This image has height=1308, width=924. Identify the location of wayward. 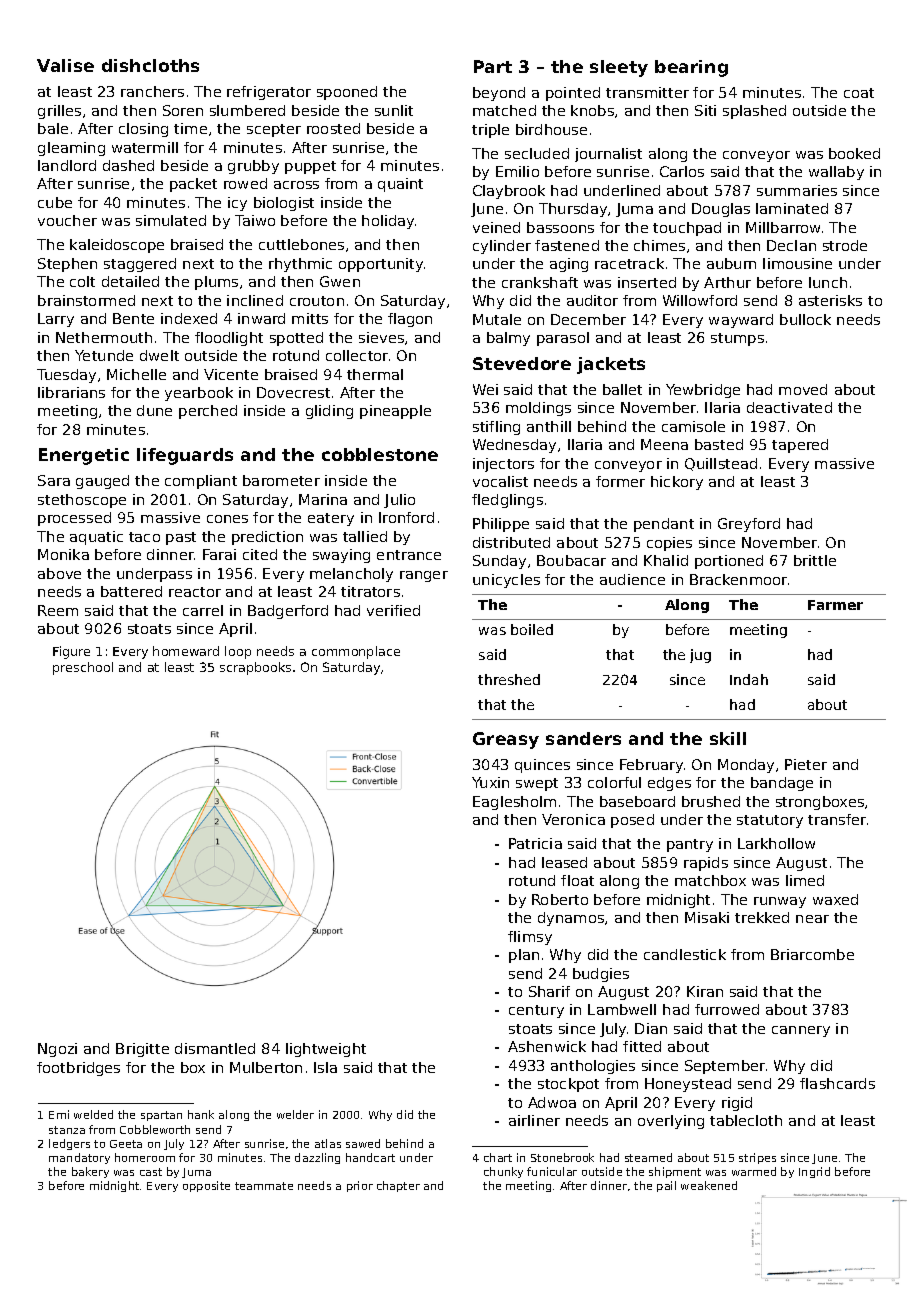
(741, 321).
